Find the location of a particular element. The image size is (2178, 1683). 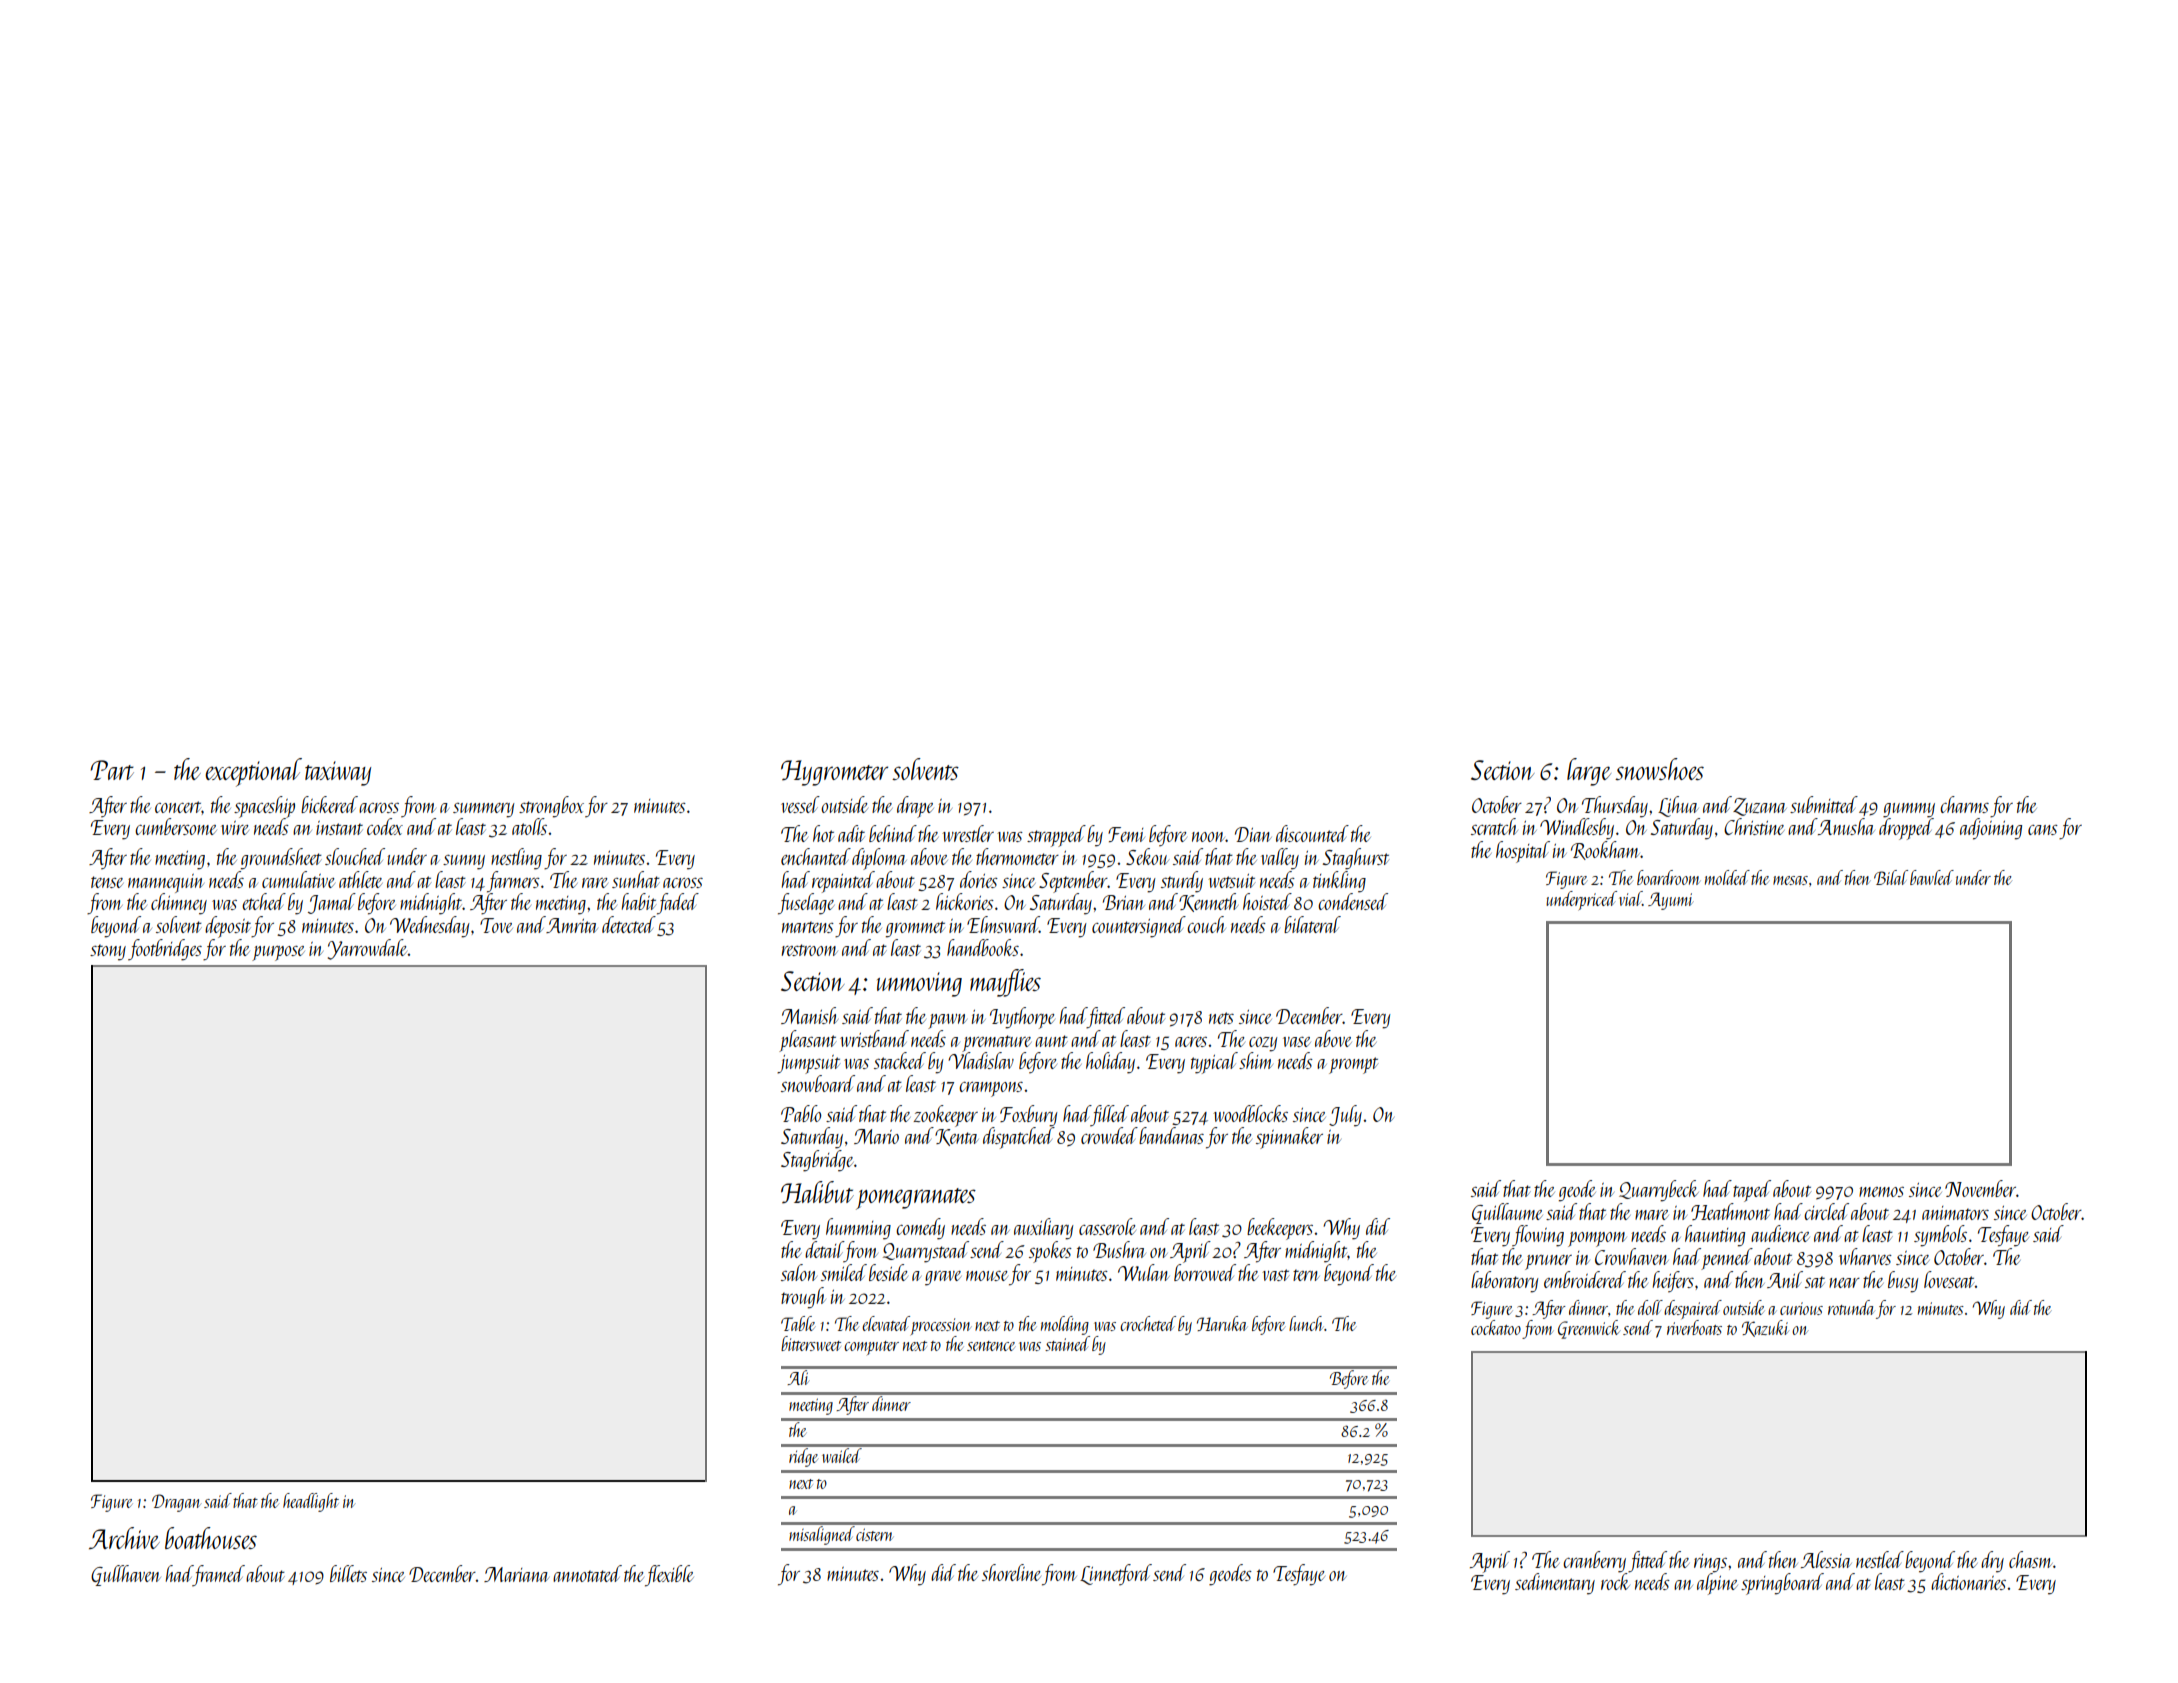

atolls is located at coordinates (529, 826).
